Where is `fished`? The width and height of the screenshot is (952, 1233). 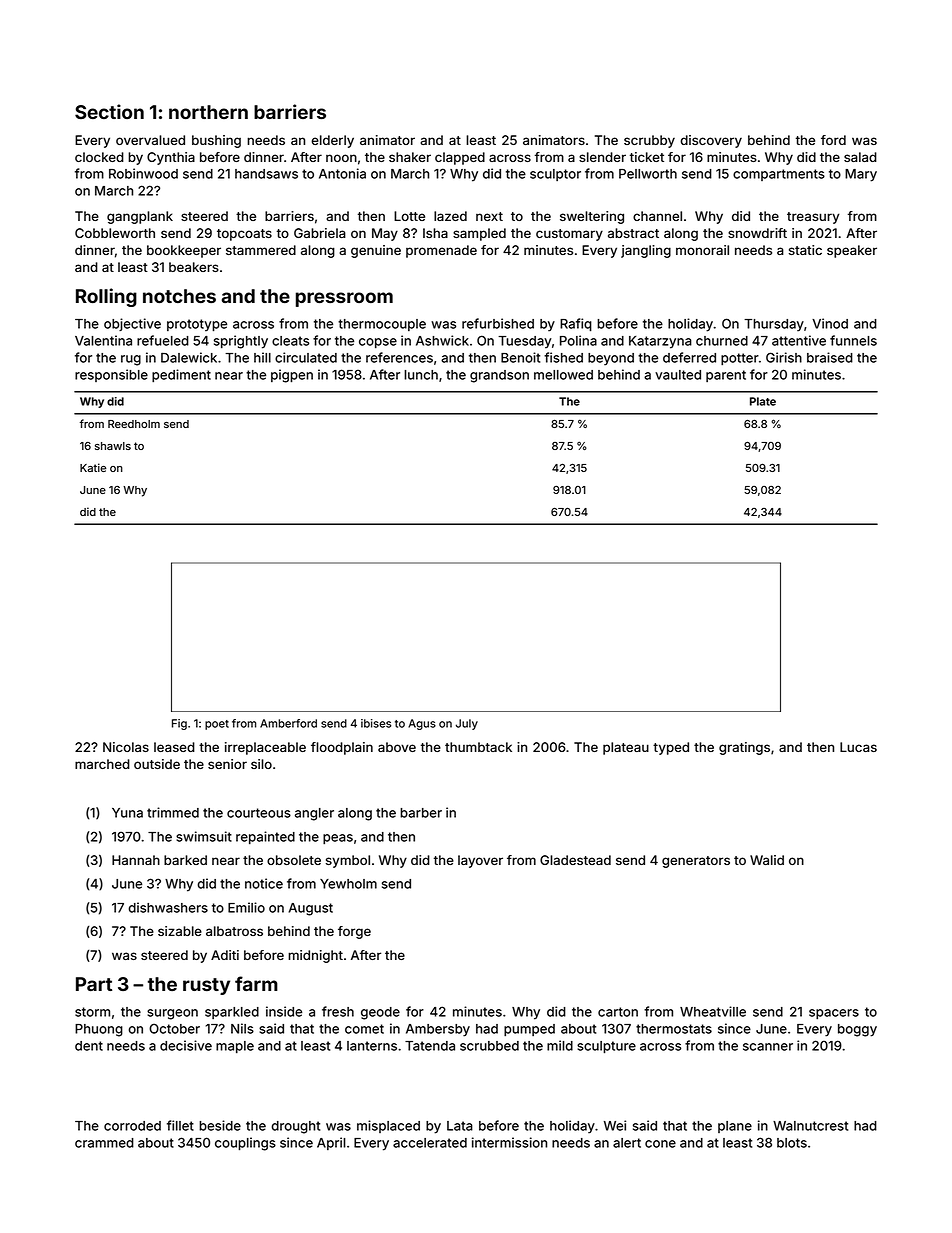
fished is located at coordinates (563, 357).
